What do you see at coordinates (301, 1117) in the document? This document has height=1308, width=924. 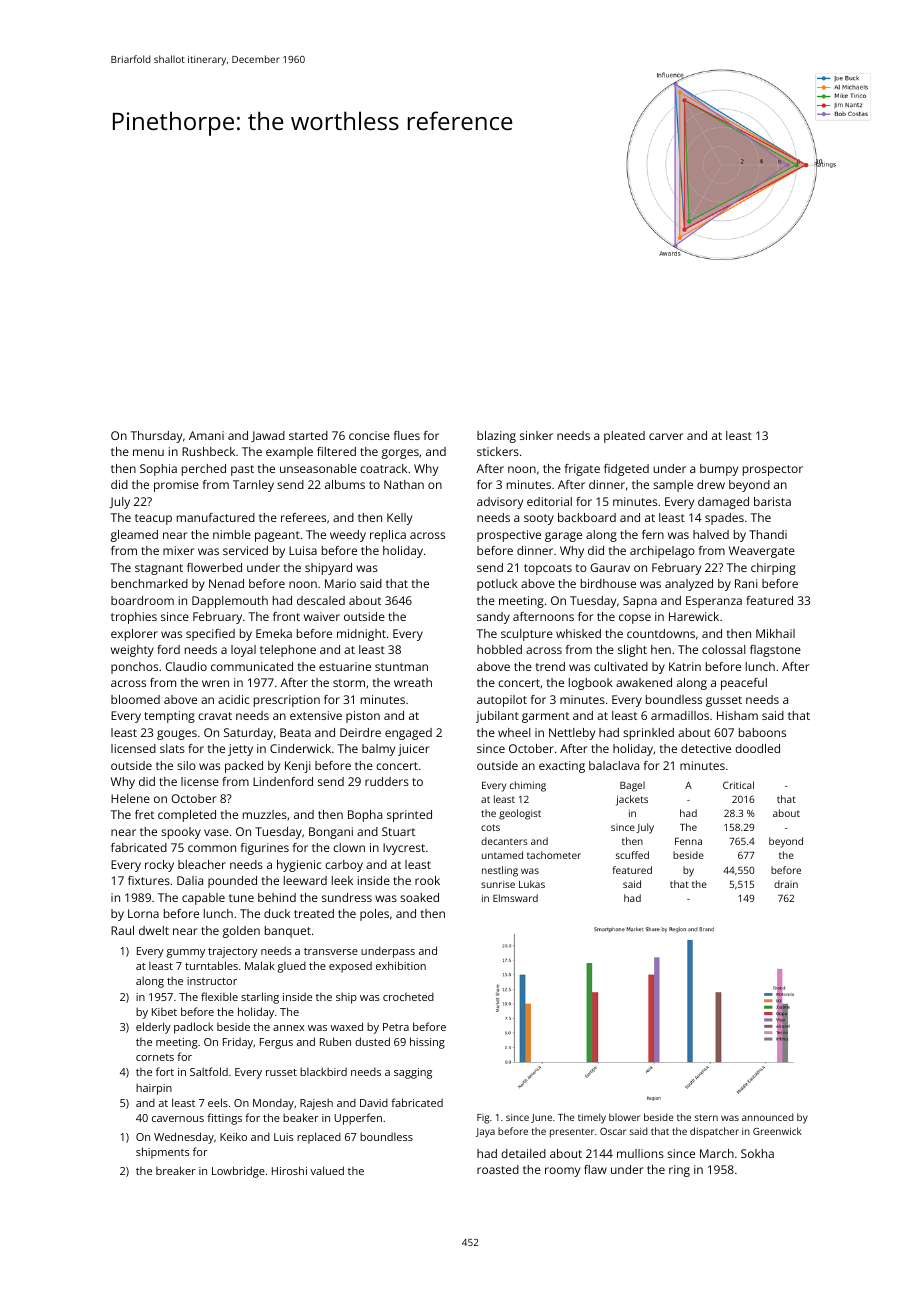 I see `beaker` at bounding box center [301, 1117].
